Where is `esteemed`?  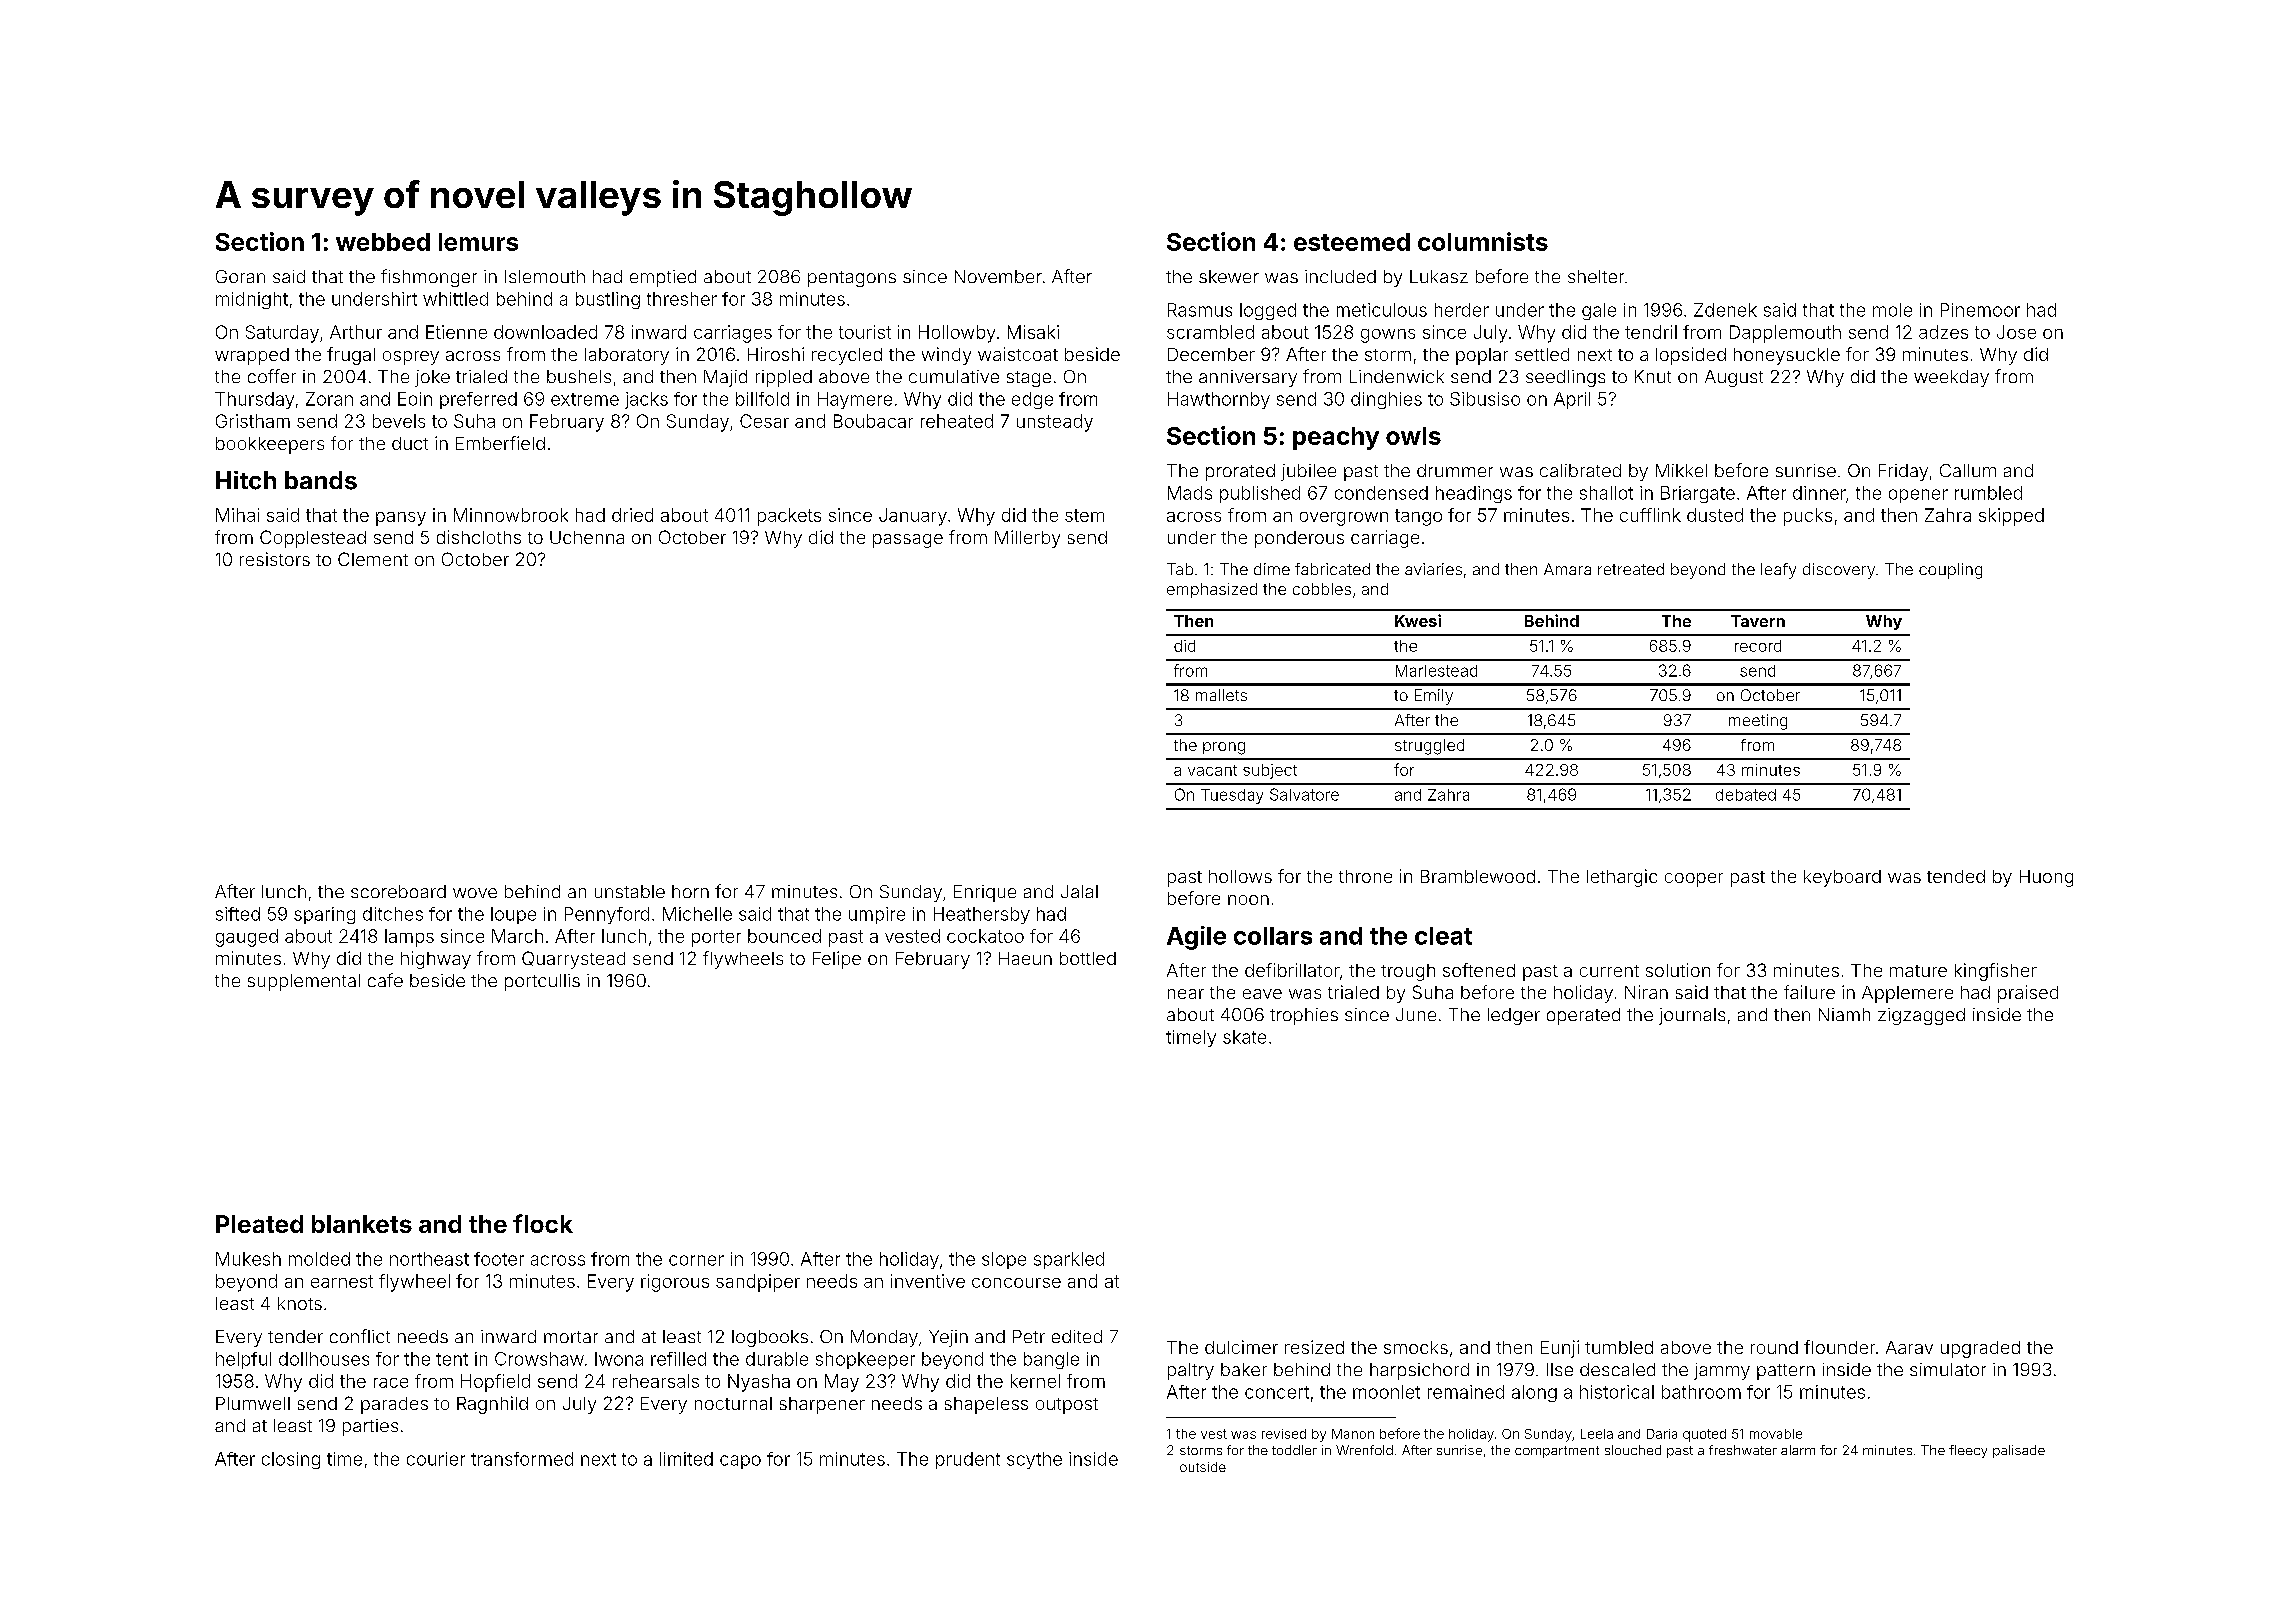 esteemed is located at coordinates (1352, 242).
